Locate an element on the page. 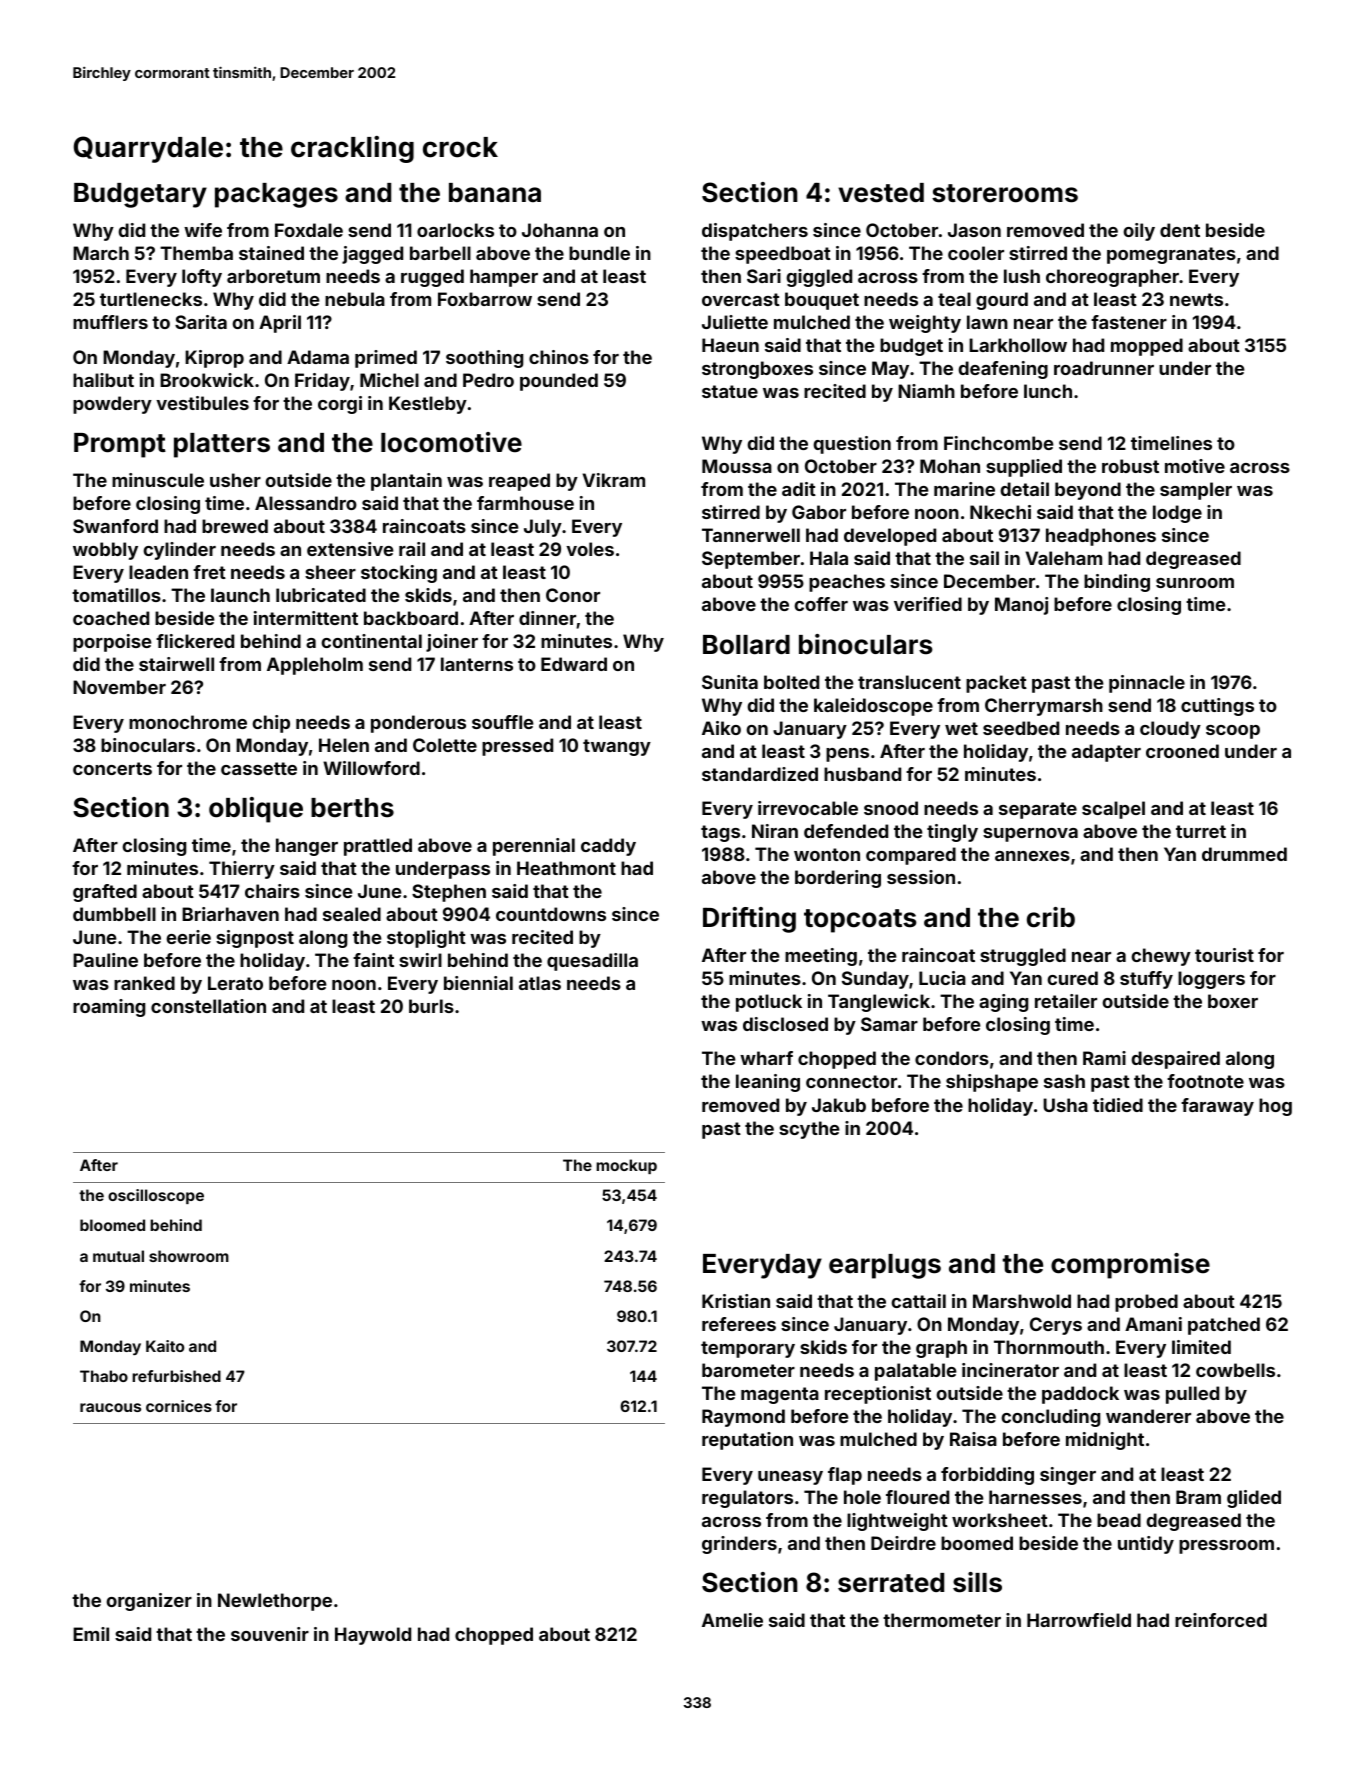 The image size is (1366, 1768). Kristian is located at coordinates (736, 1301).
